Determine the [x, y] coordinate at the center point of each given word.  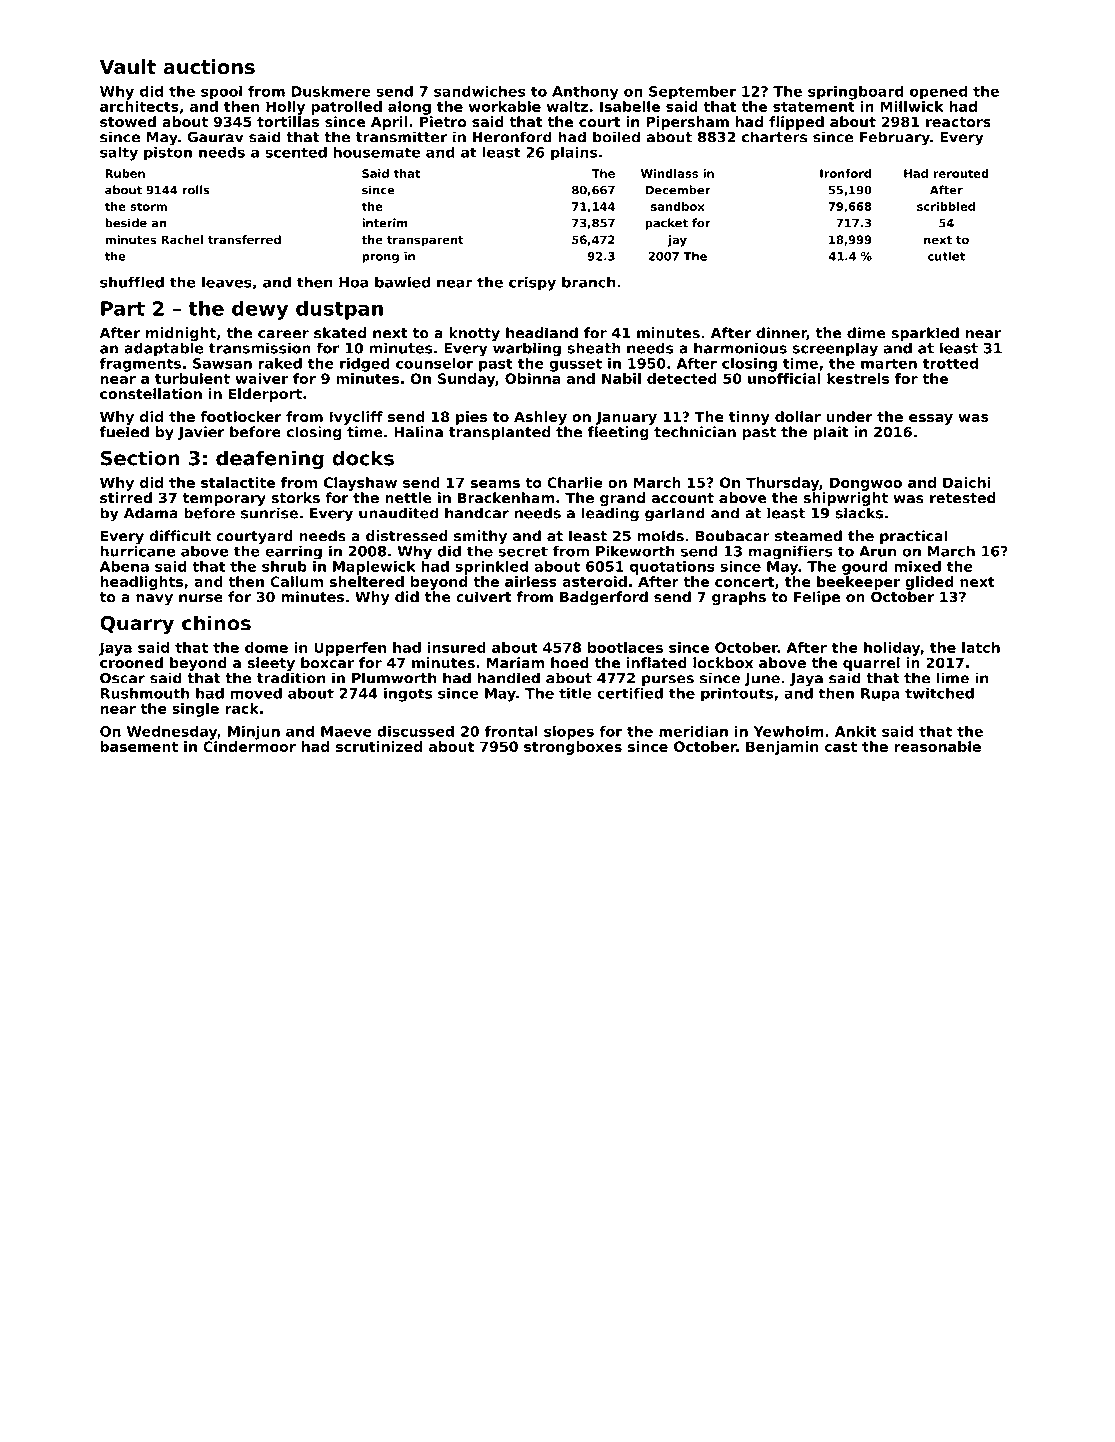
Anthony [585, 93]
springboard [856, 93]
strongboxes [573, 748]
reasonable [937, 746]
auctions [209, 67]
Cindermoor [249, 746]
